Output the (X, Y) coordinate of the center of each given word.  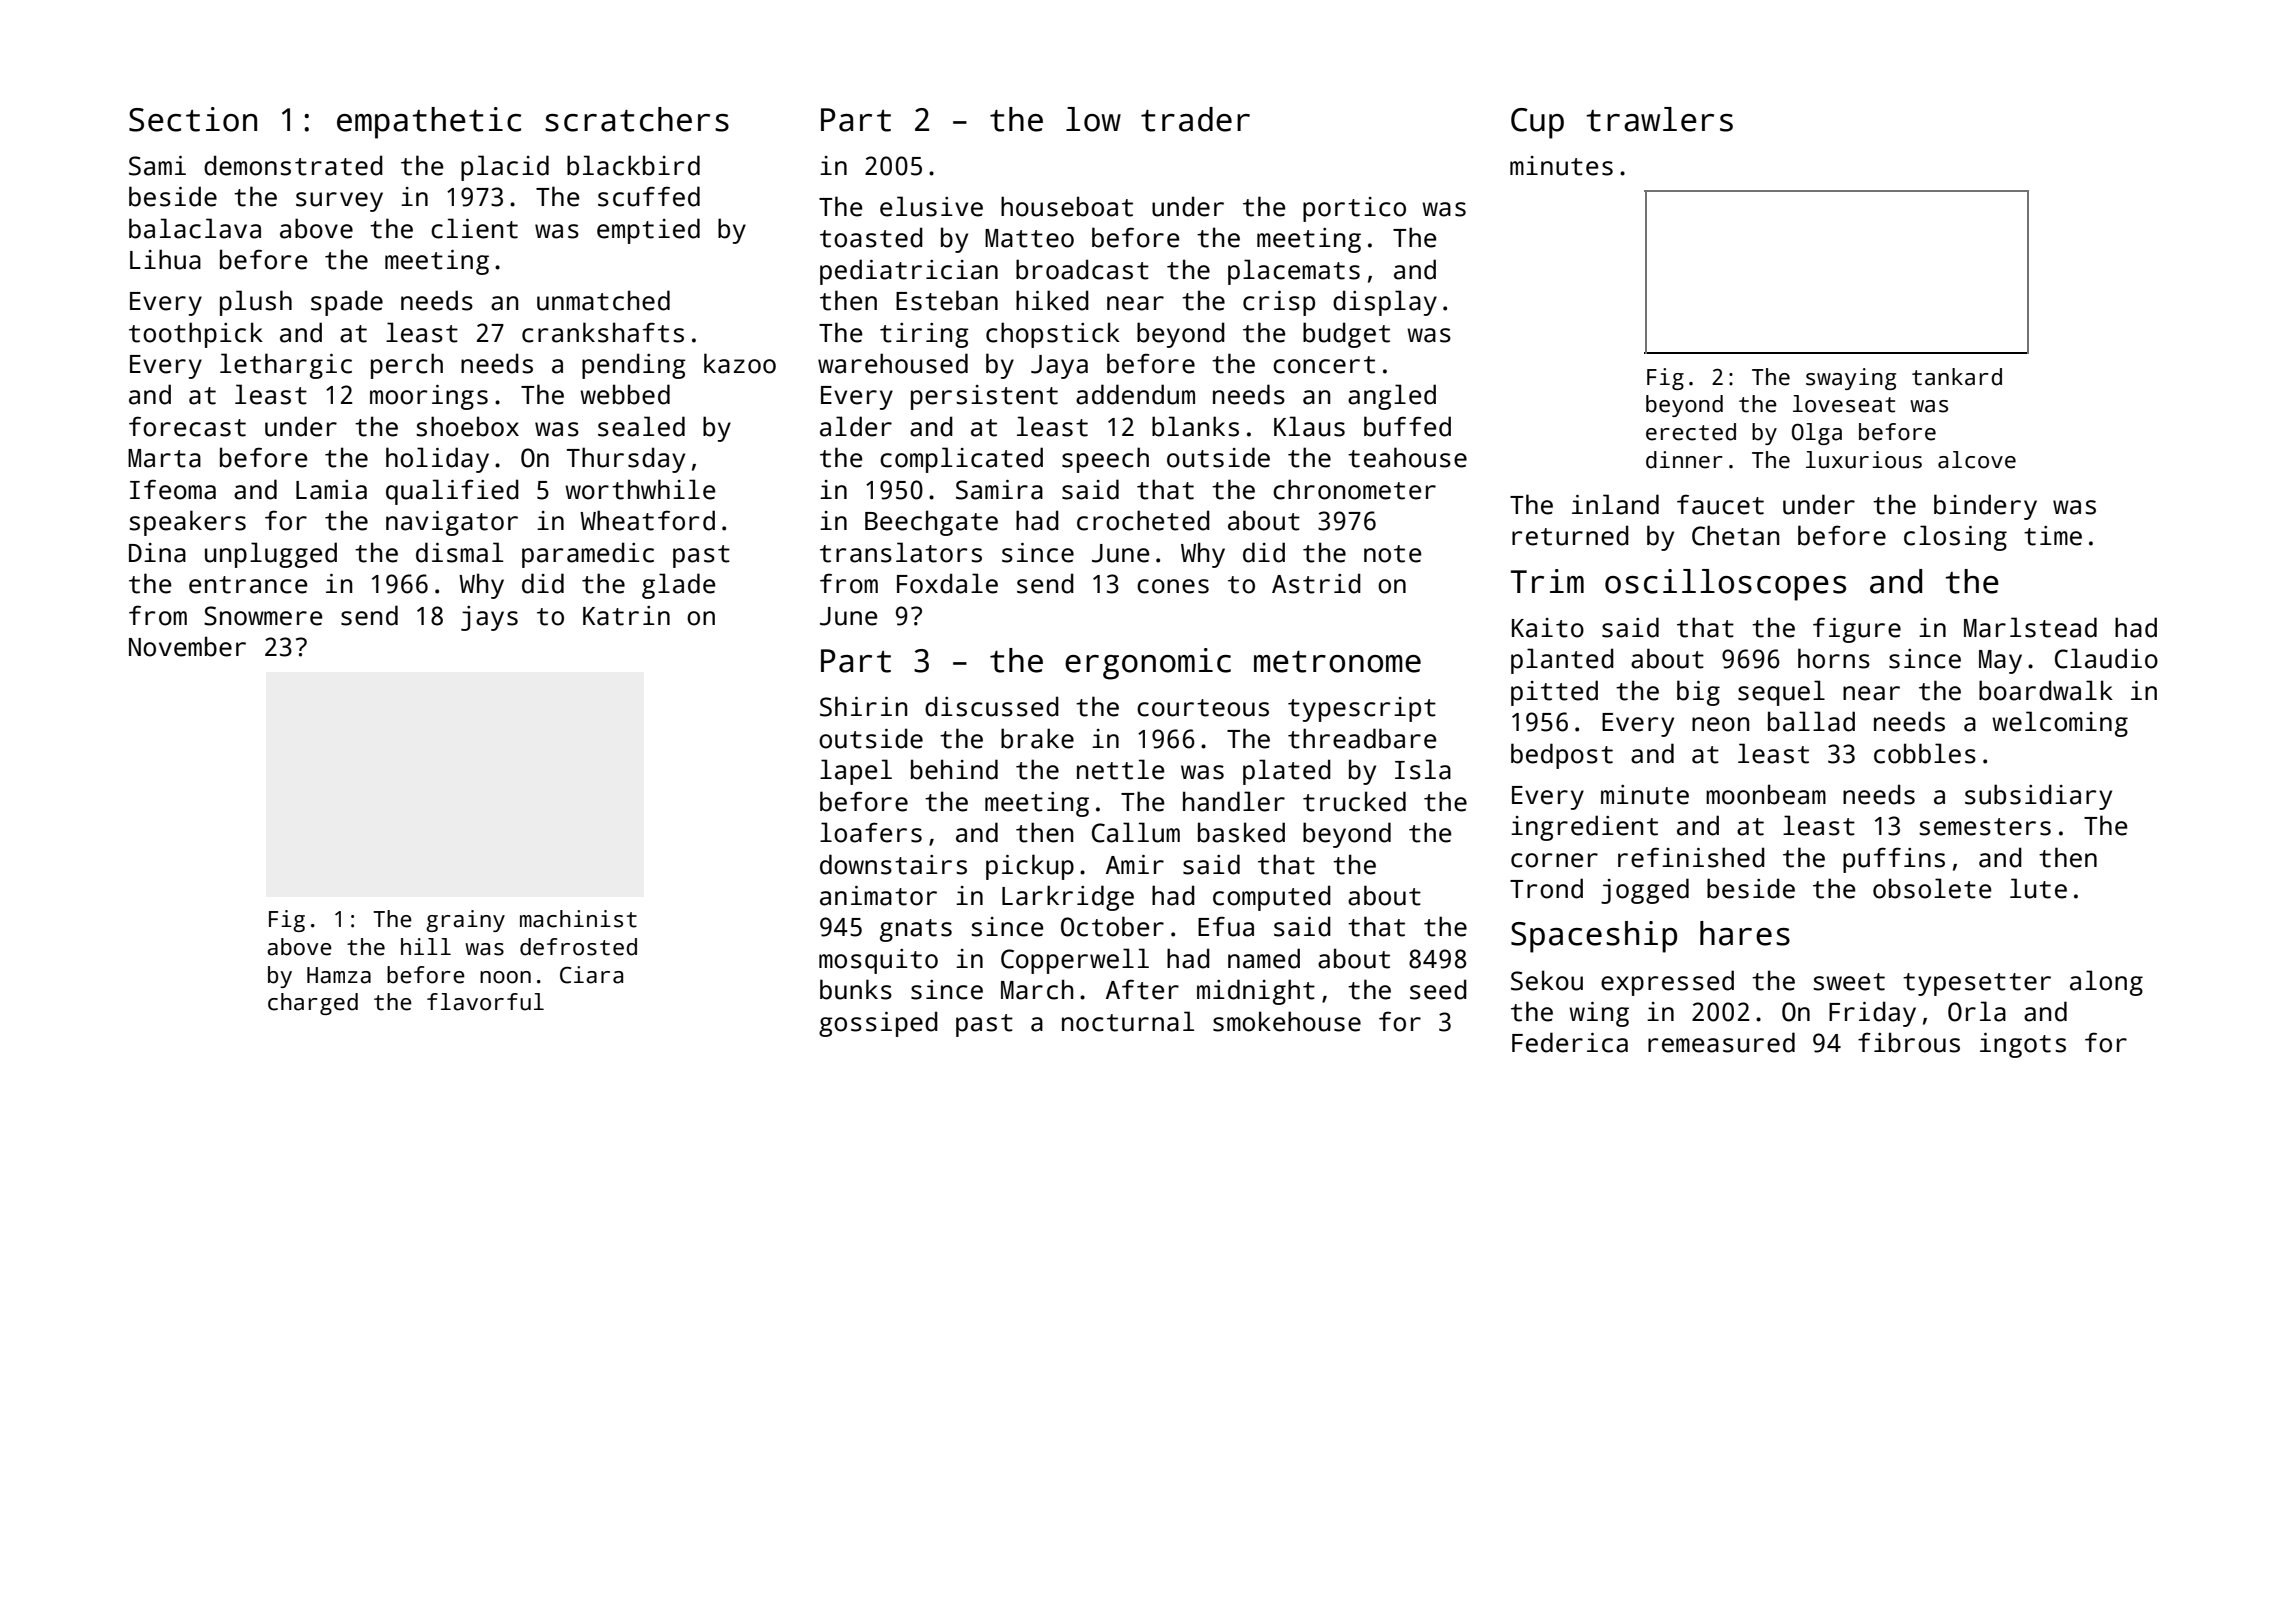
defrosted (578, 947)
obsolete (1932, 888)
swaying (1851, 379)
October (1112, 926)
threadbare (1362, 738)
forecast (187, 426)
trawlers (1659, 119)
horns (1834, 658)
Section (193, 119)
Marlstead (2030, 627)
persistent (984, 397)
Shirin (863, 706)
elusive (931, 206)
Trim (1547, 581)
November (187, 646)
